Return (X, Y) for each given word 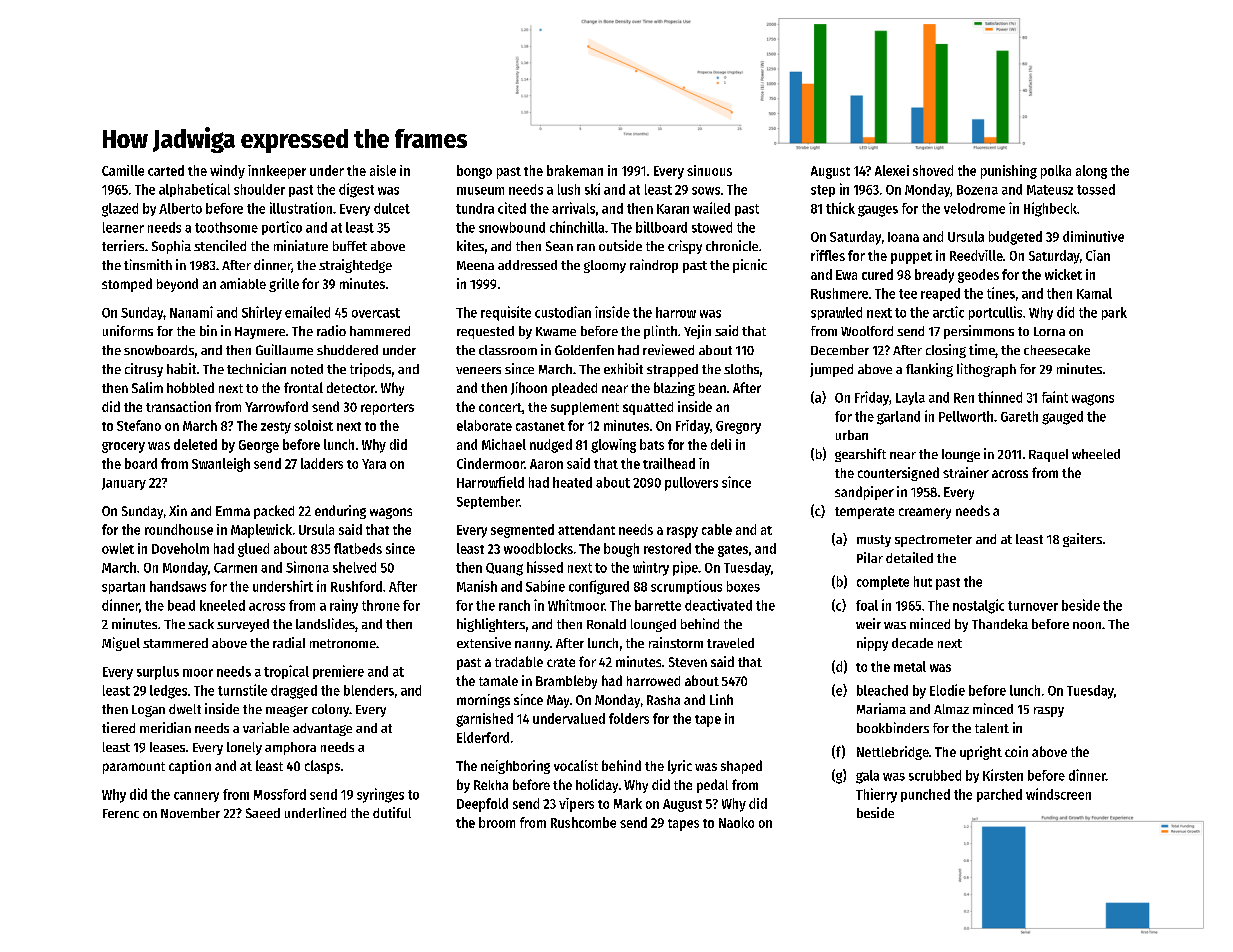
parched (999, 795)
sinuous (709, 170)
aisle (383, 170)
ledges (168, 692)
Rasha (663, 700)
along (1091, 172)
